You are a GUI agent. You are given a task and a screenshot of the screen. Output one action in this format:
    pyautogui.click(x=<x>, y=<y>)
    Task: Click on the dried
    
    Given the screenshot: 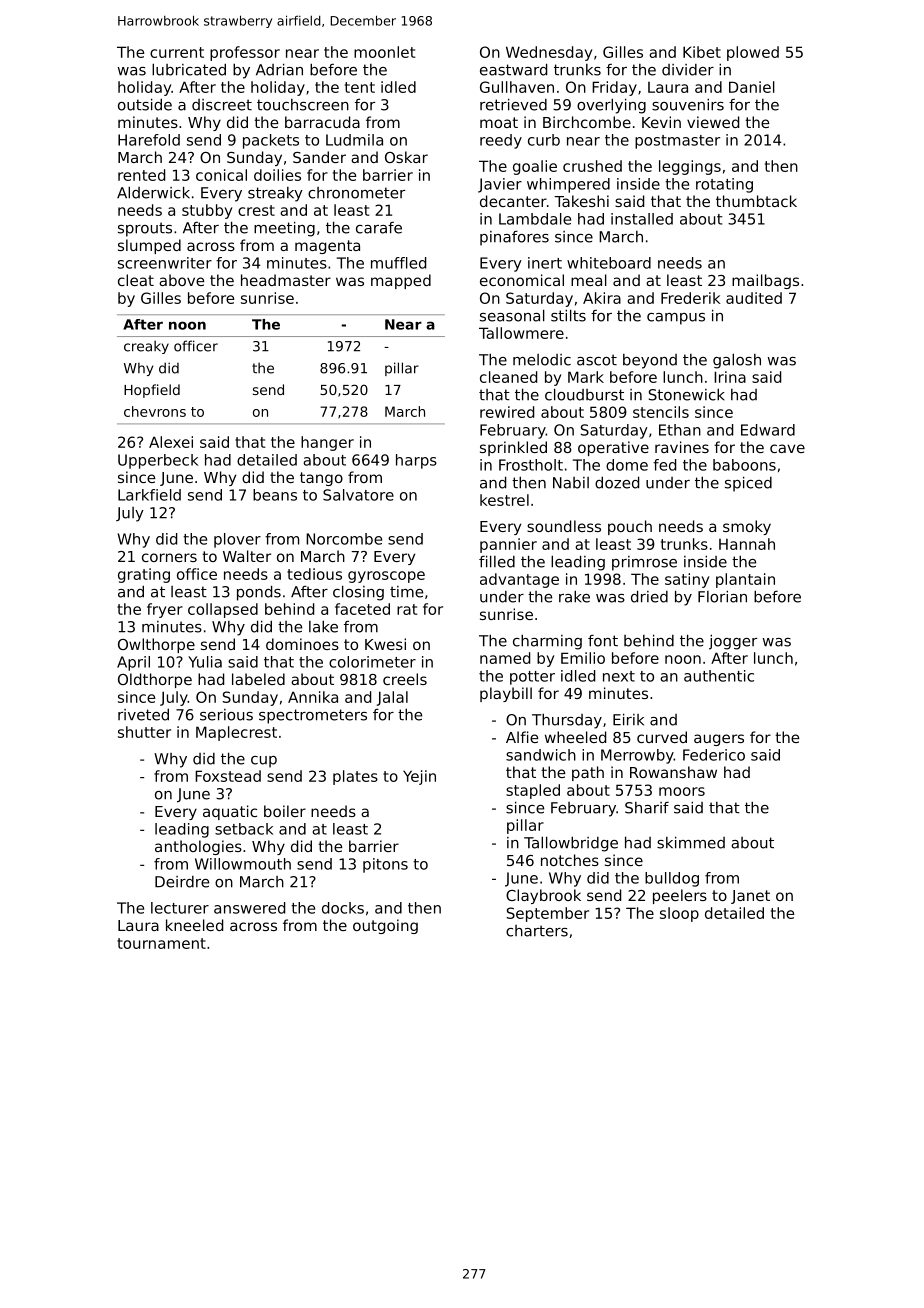 What is the action you would take?
    pyautogui.click(x=649, y=596)
